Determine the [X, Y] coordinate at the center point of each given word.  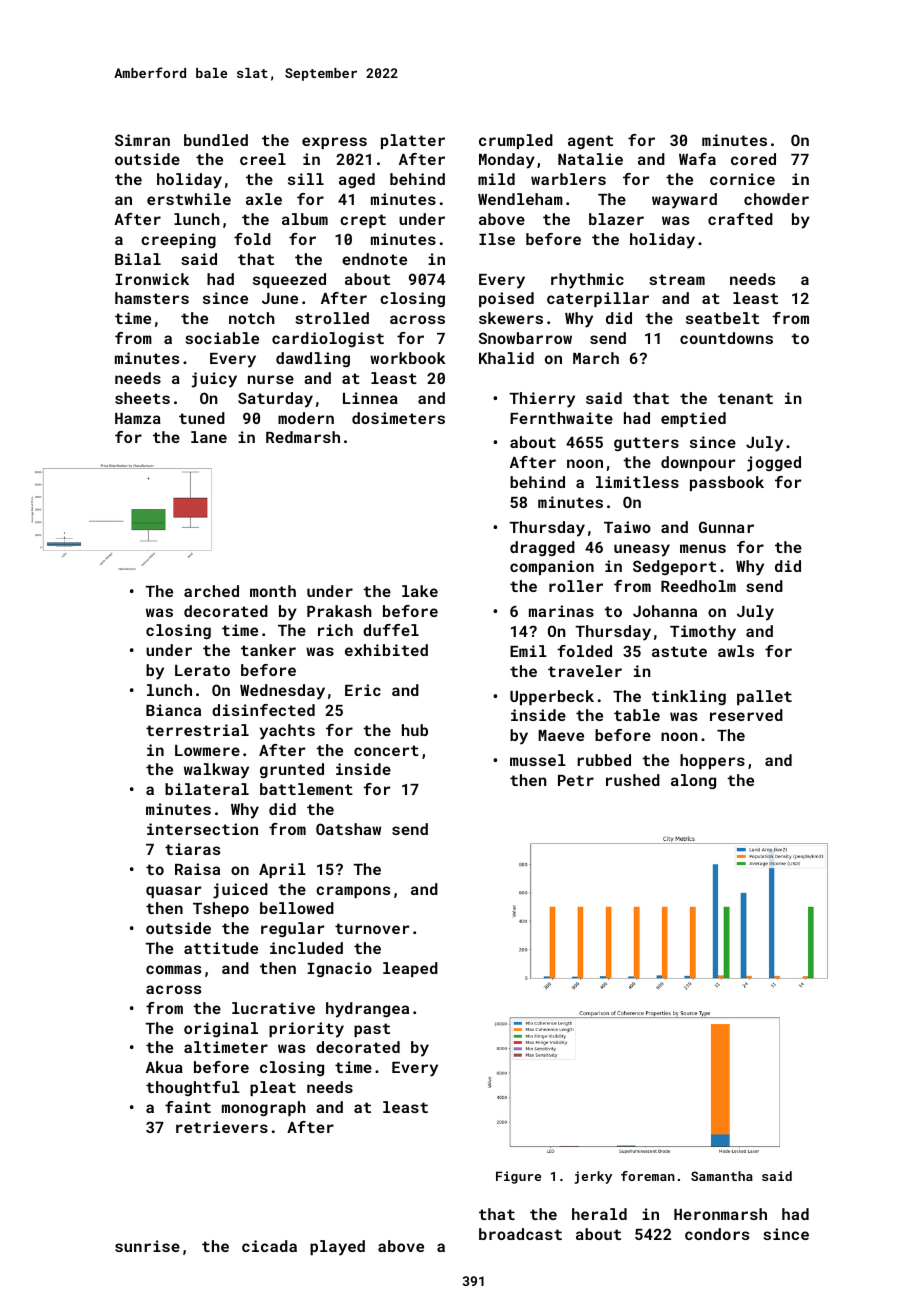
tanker [268, 650]
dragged [542, 549]
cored [753, 159]
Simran [142, 140]
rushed [633, 780]
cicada [269, 1246]
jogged [774, 464]
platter [413, 141]
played [337, 1248]
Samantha [722, 1176]
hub [415, 730]
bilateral [207, 789]
